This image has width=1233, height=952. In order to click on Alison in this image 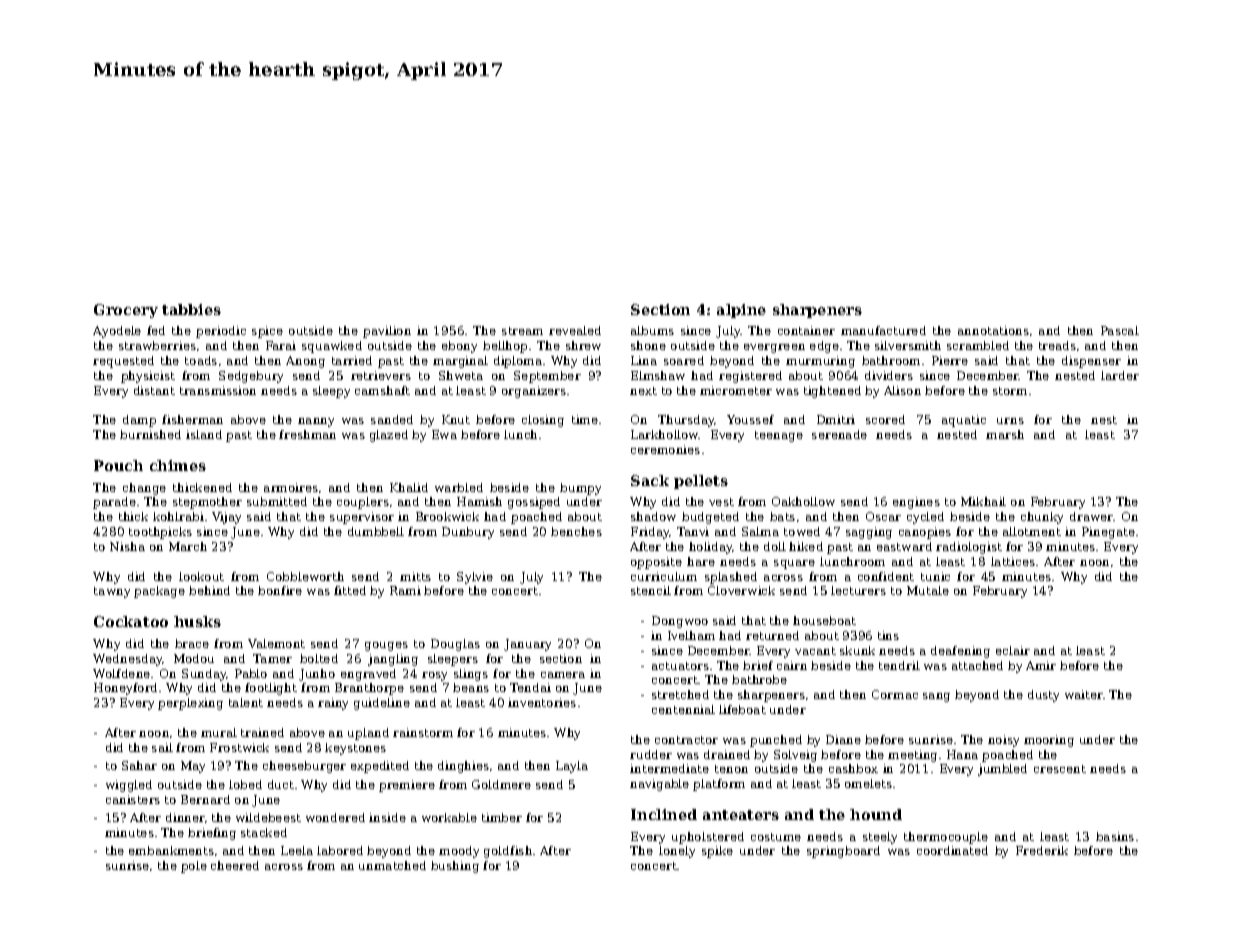, I will do `click(902, 390)`.
